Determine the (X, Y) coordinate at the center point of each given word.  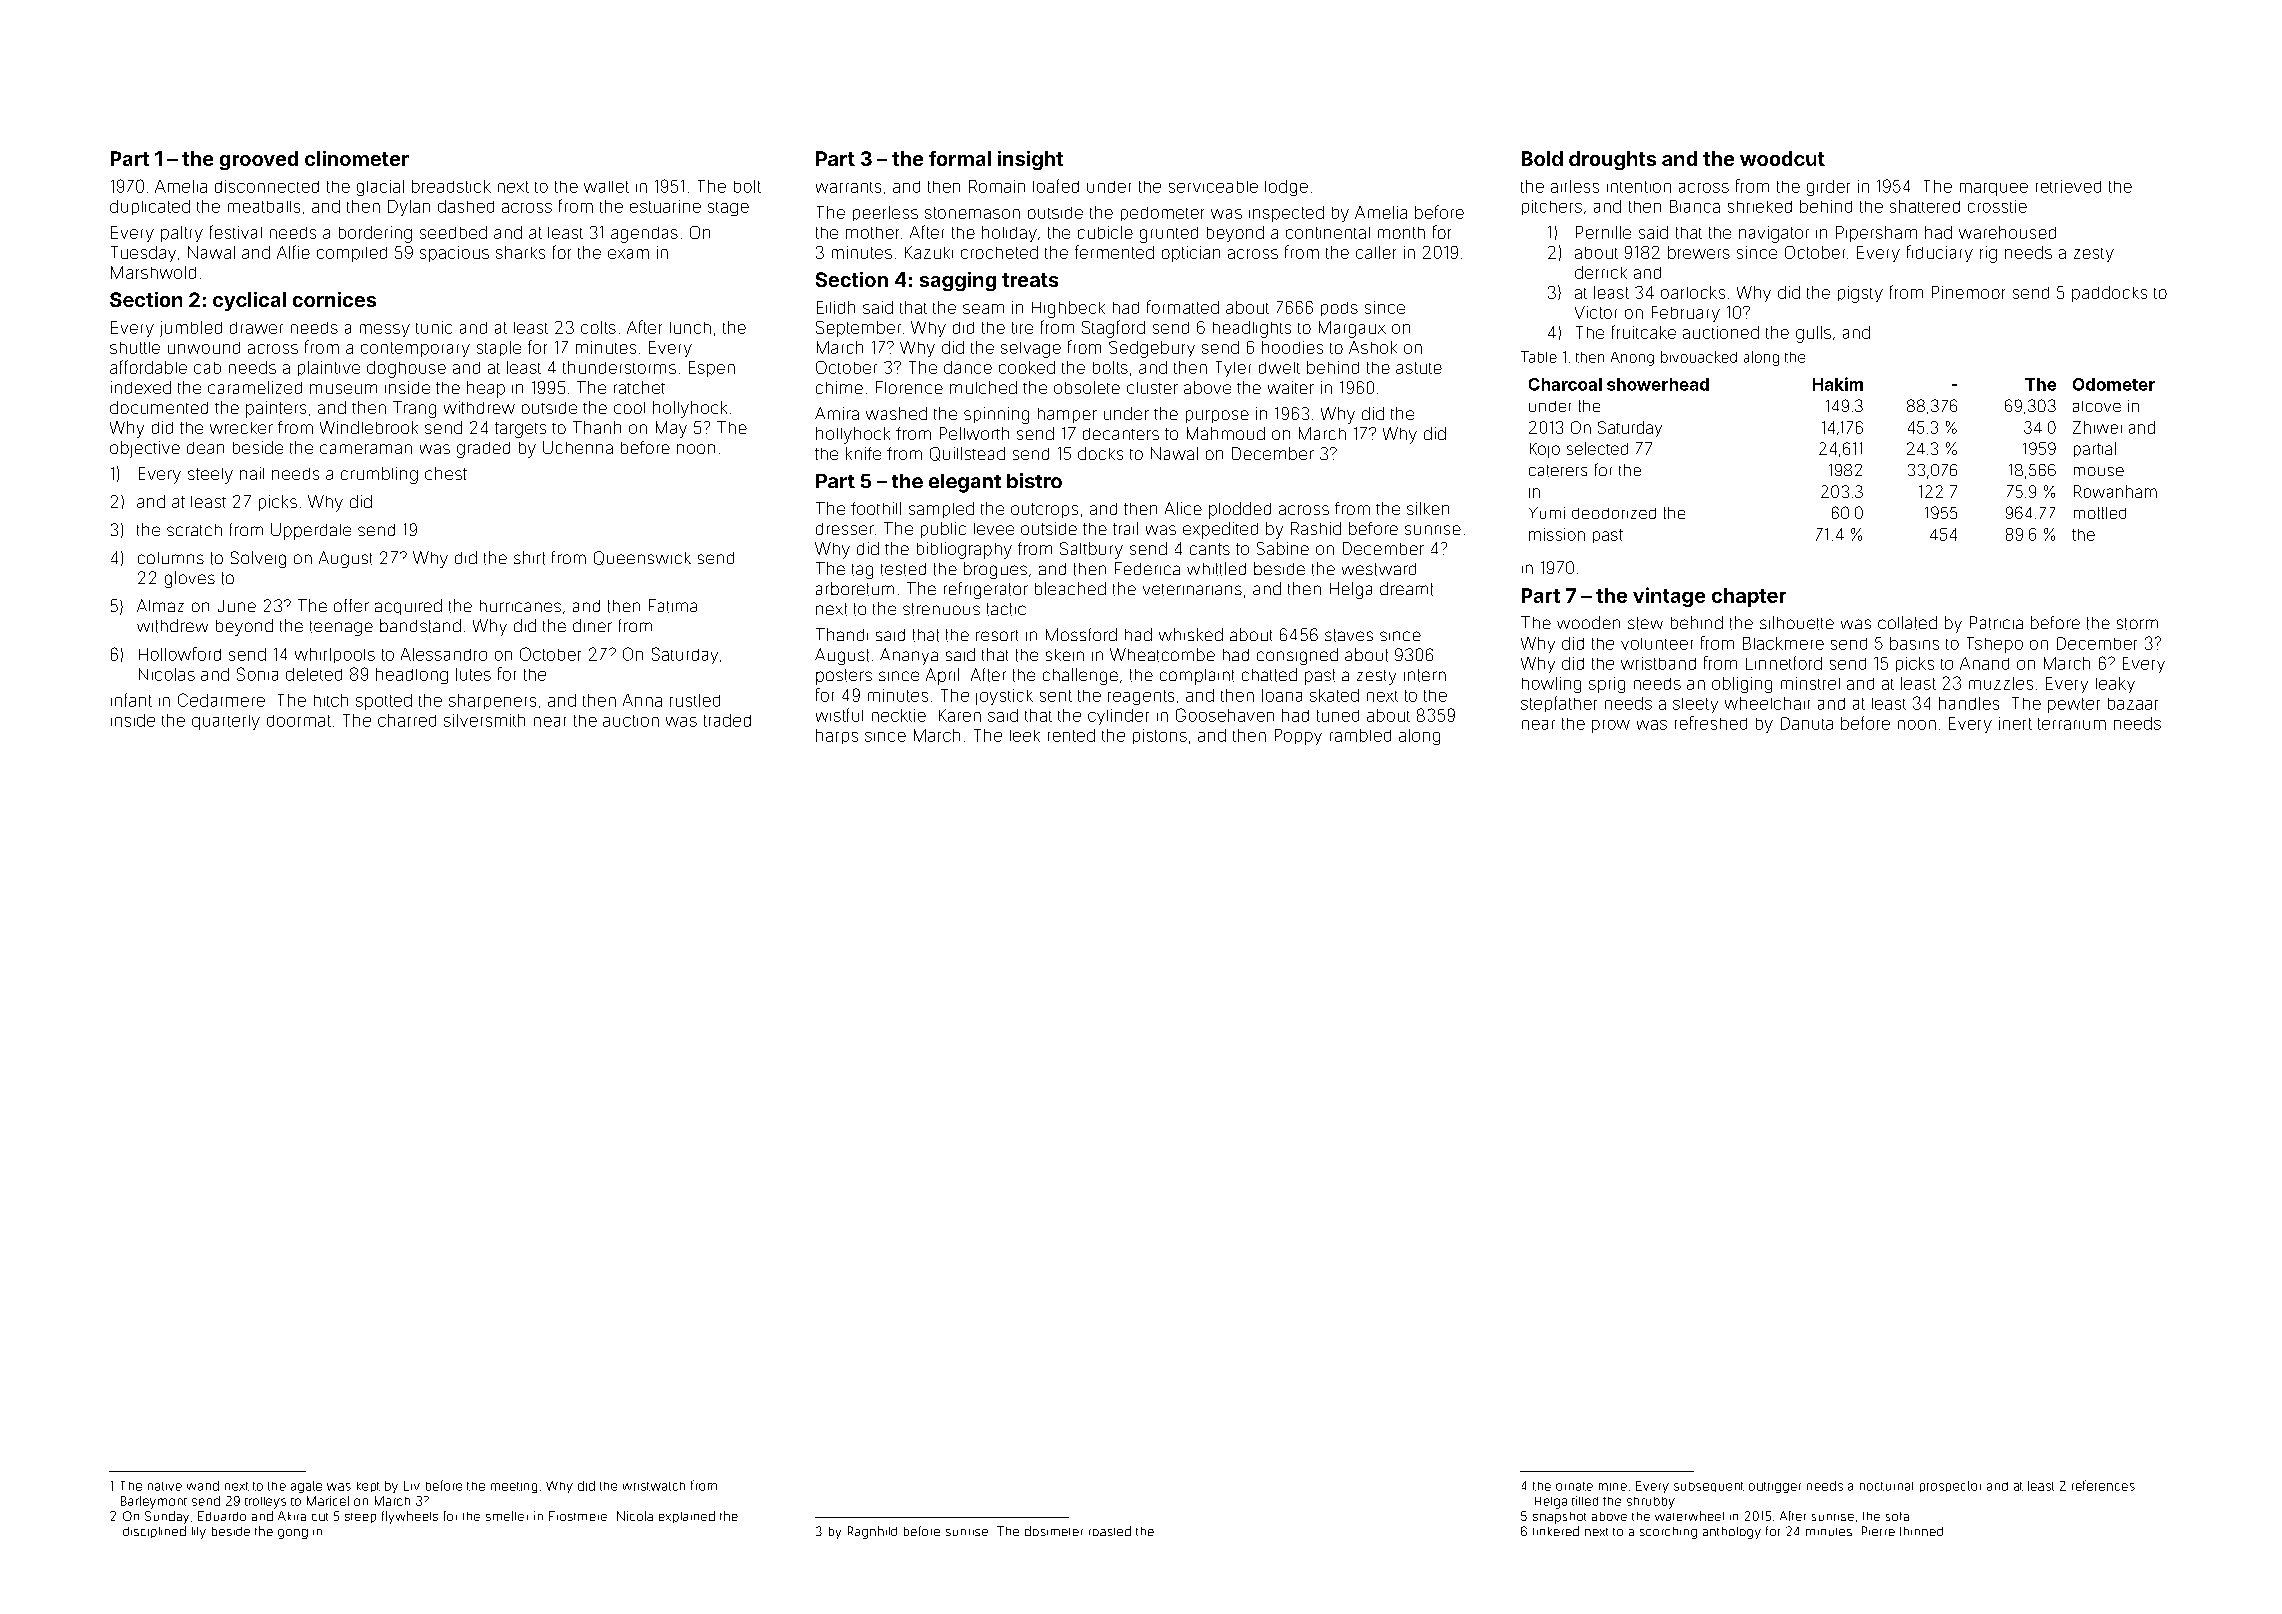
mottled (2100, 513)
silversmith (484, 720)
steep (360, 1518)
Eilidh (836, 307)
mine (1613, 1487)
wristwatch (654, 1486)
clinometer (357, 158)
